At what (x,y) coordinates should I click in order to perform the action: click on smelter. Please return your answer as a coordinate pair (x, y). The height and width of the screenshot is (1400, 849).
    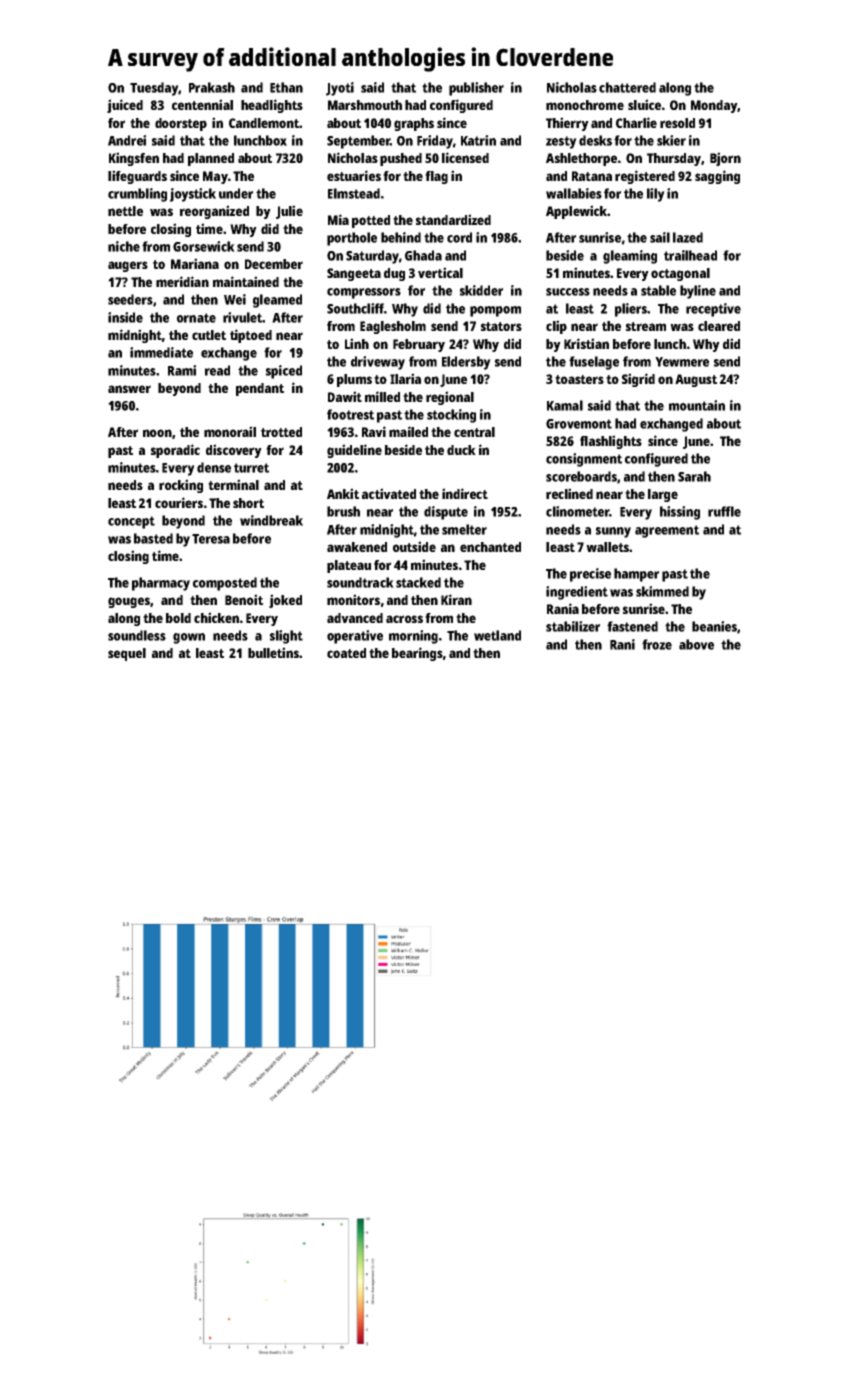
    Looking at the image, I should click on (464, 529).
